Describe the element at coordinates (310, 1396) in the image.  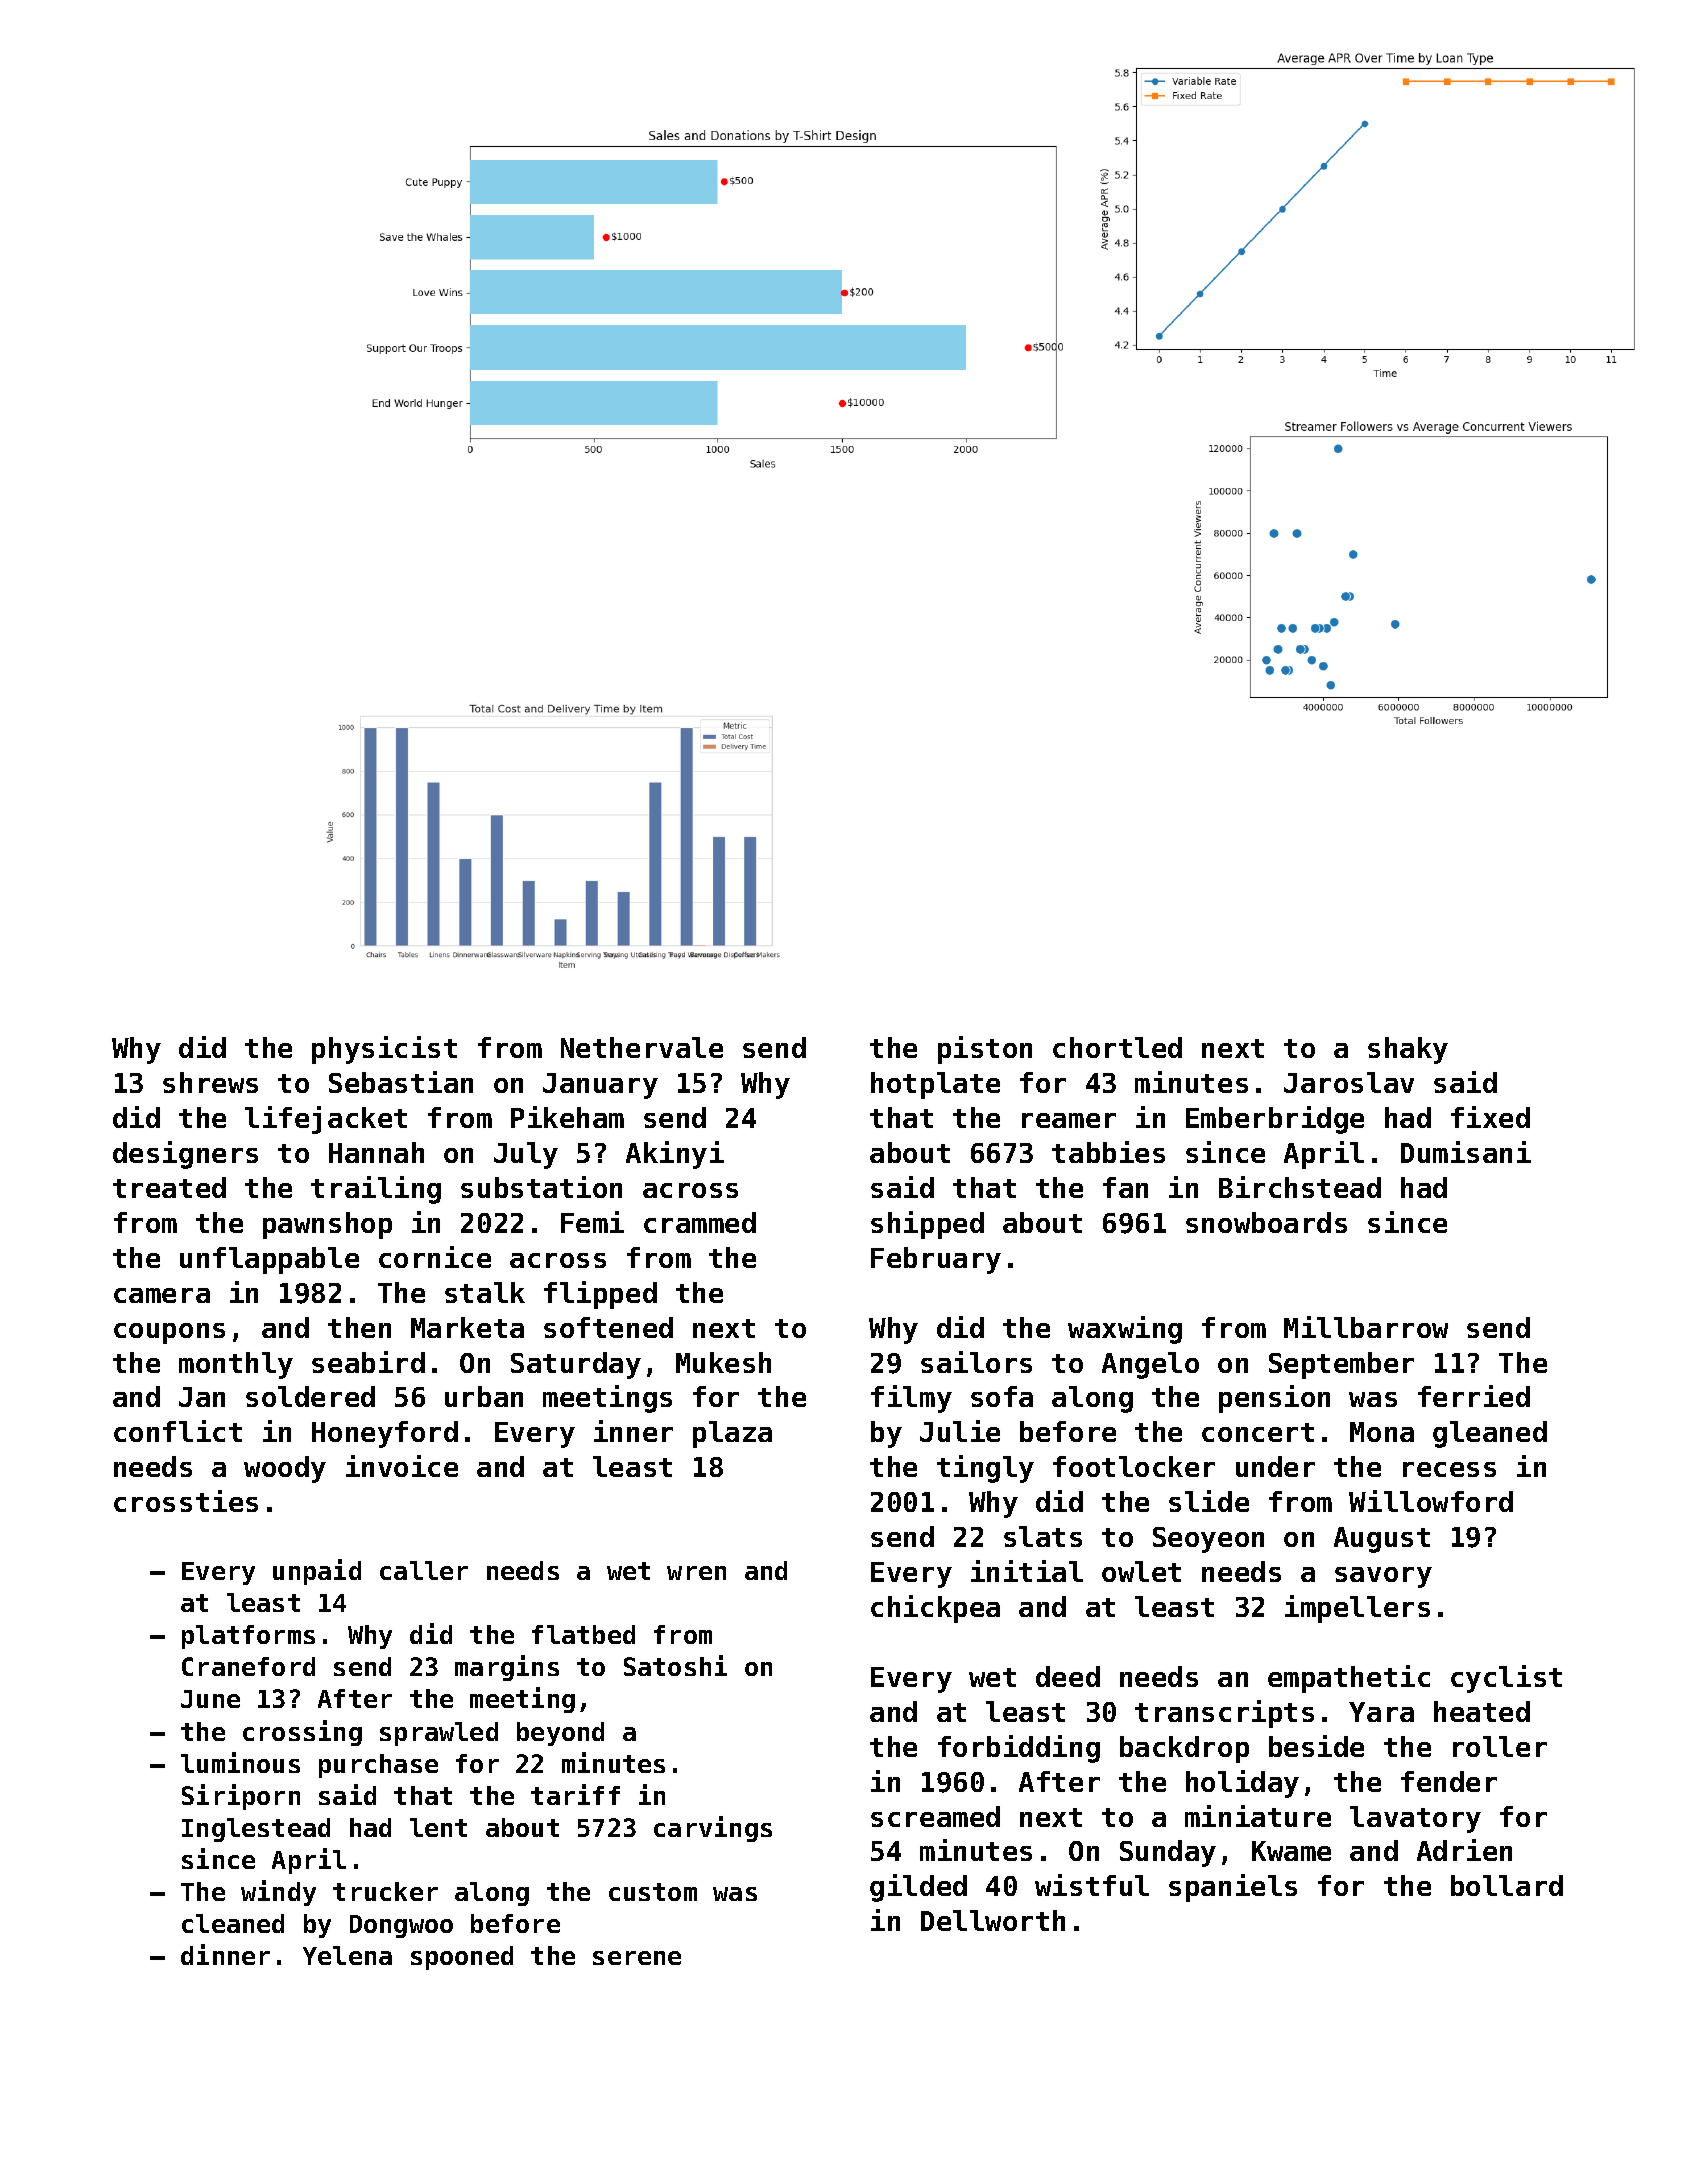
I see `soldered` at that location.
